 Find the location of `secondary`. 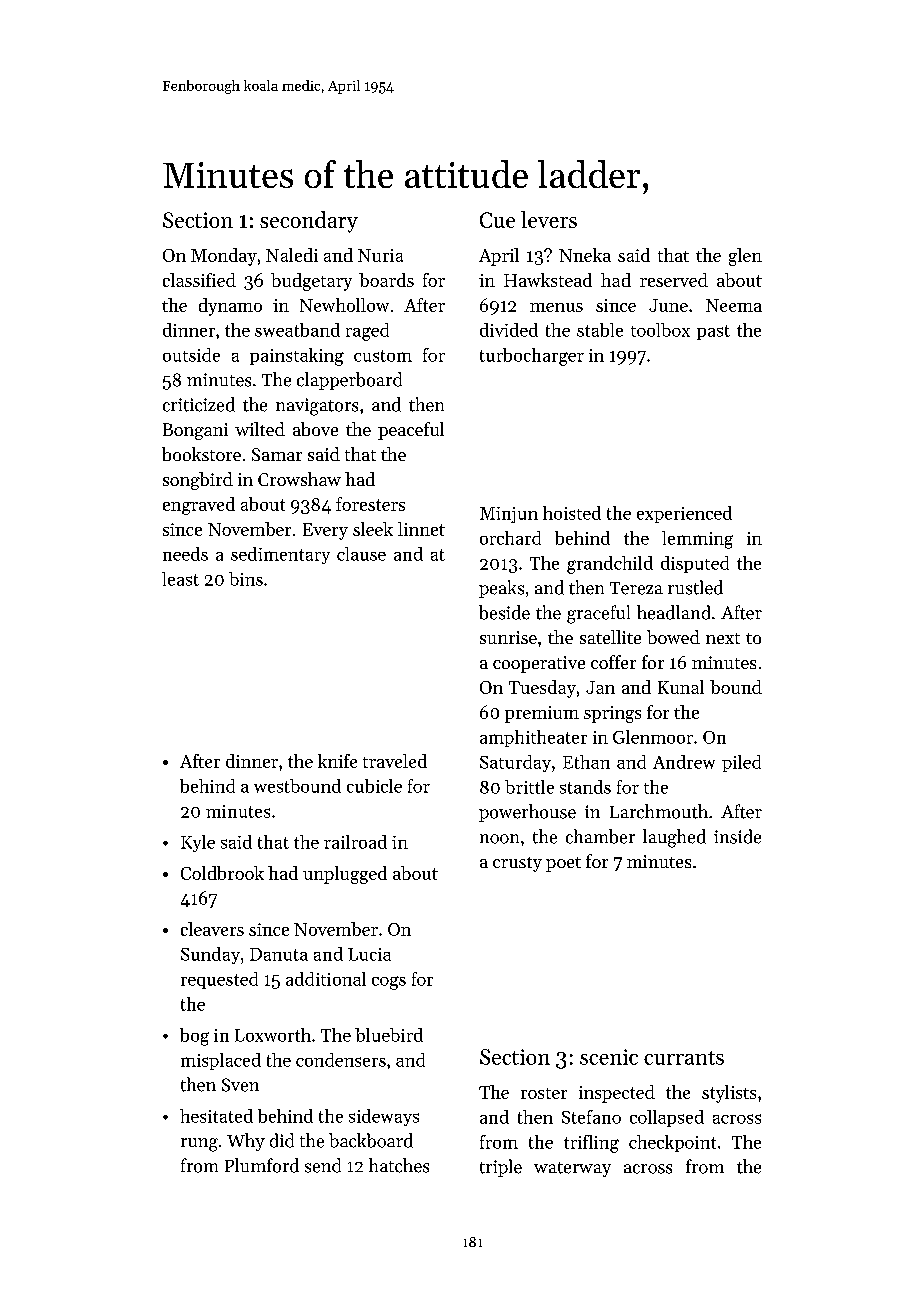

secondary is located at coordinates (309, 222).
